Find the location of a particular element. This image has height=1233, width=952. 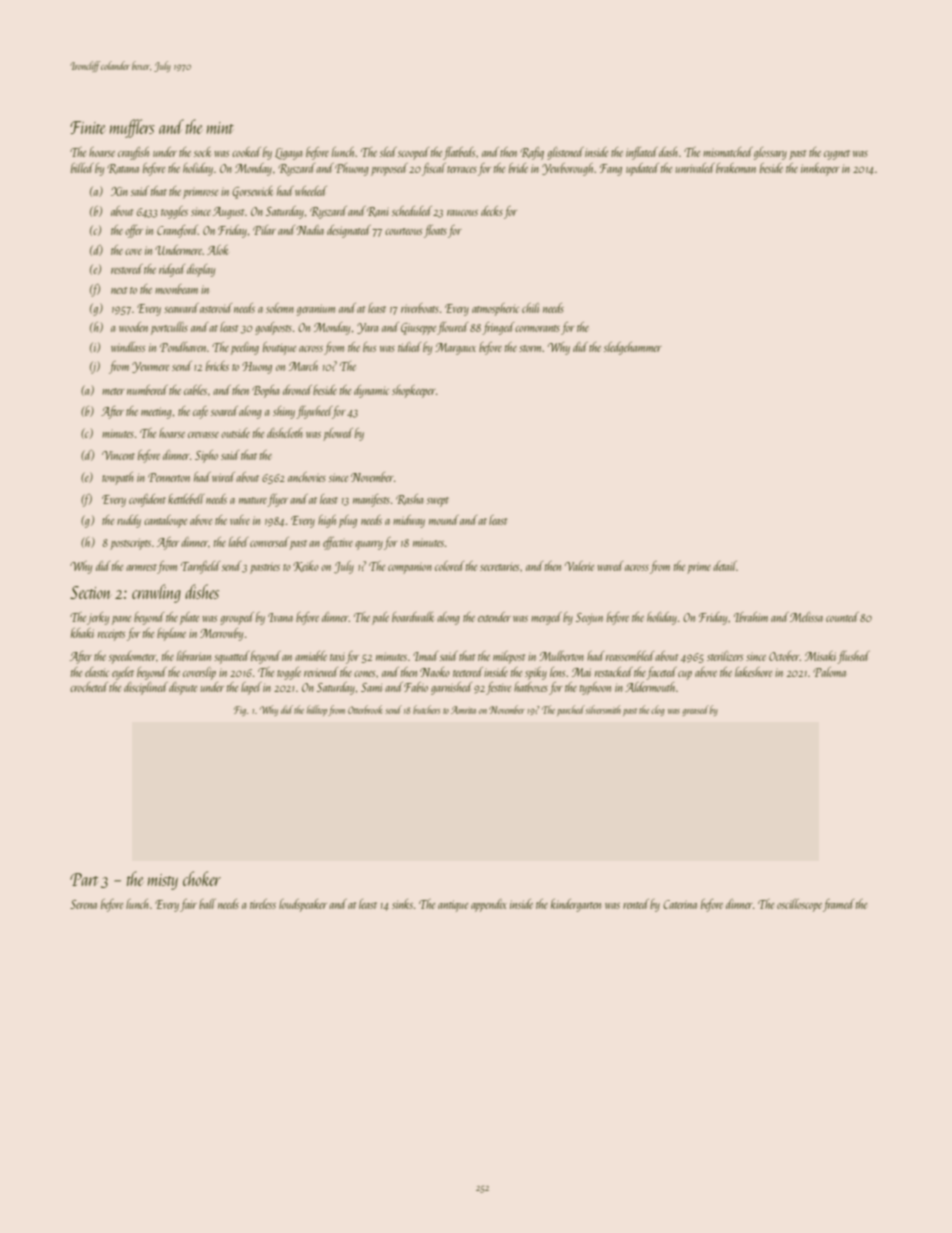

detail is located at coordinates (725, 566).
